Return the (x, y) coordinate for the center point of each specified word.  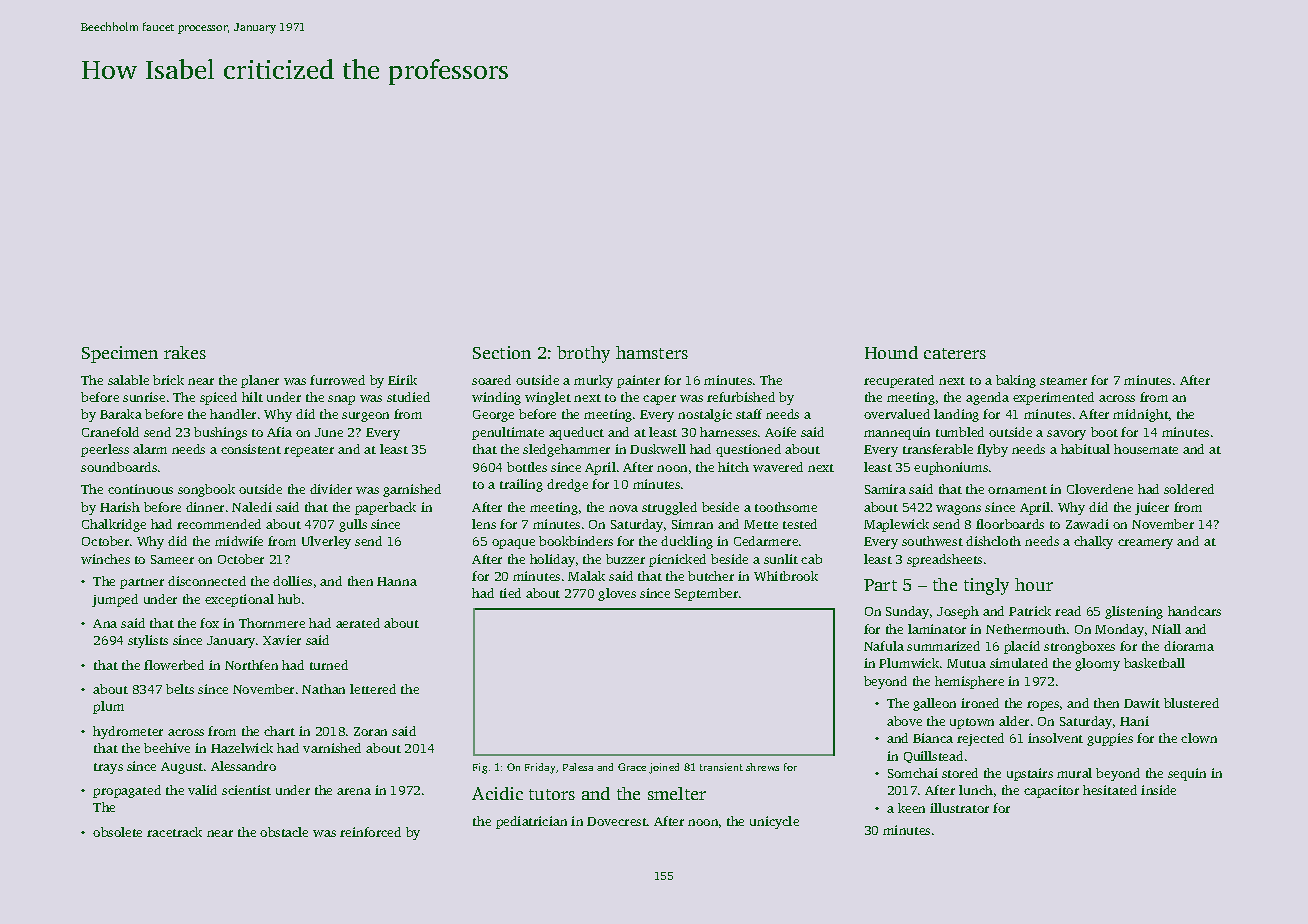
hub (289, 599)
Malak (586, 576)
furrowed (337, 380)
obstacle (284, 832)
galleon (934, 704)
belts (180, 689)
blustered (1191, 703)
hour (1034, 584)
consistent (251, 449)
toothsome (786, 507)
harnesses (728, 432)
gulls (353, 525)
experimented (1053, 398)
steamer (1063, 381)
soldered (1189, 489)
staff (749, 414)
